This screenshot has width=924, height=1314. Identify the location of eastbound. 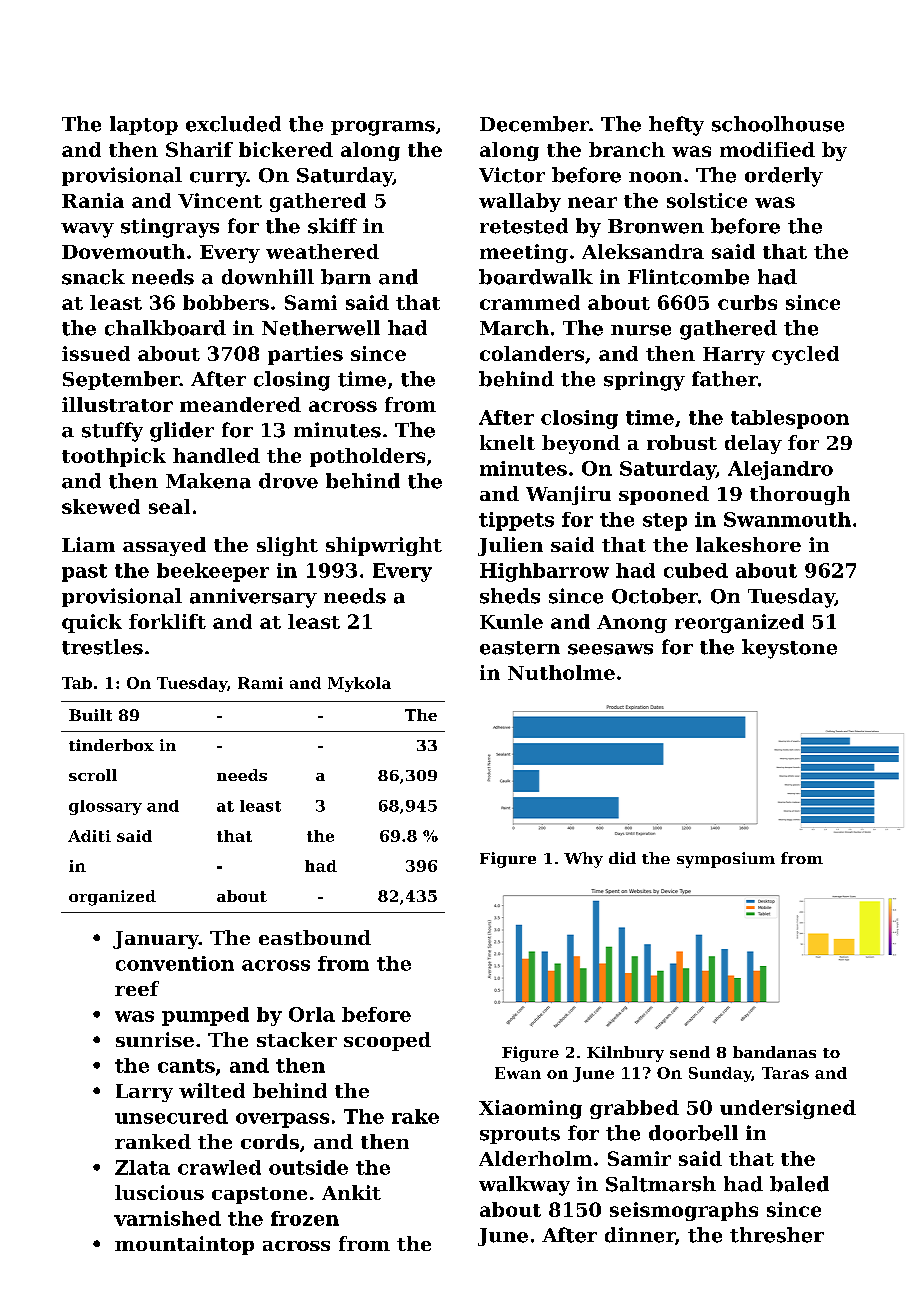
(315, 937).
